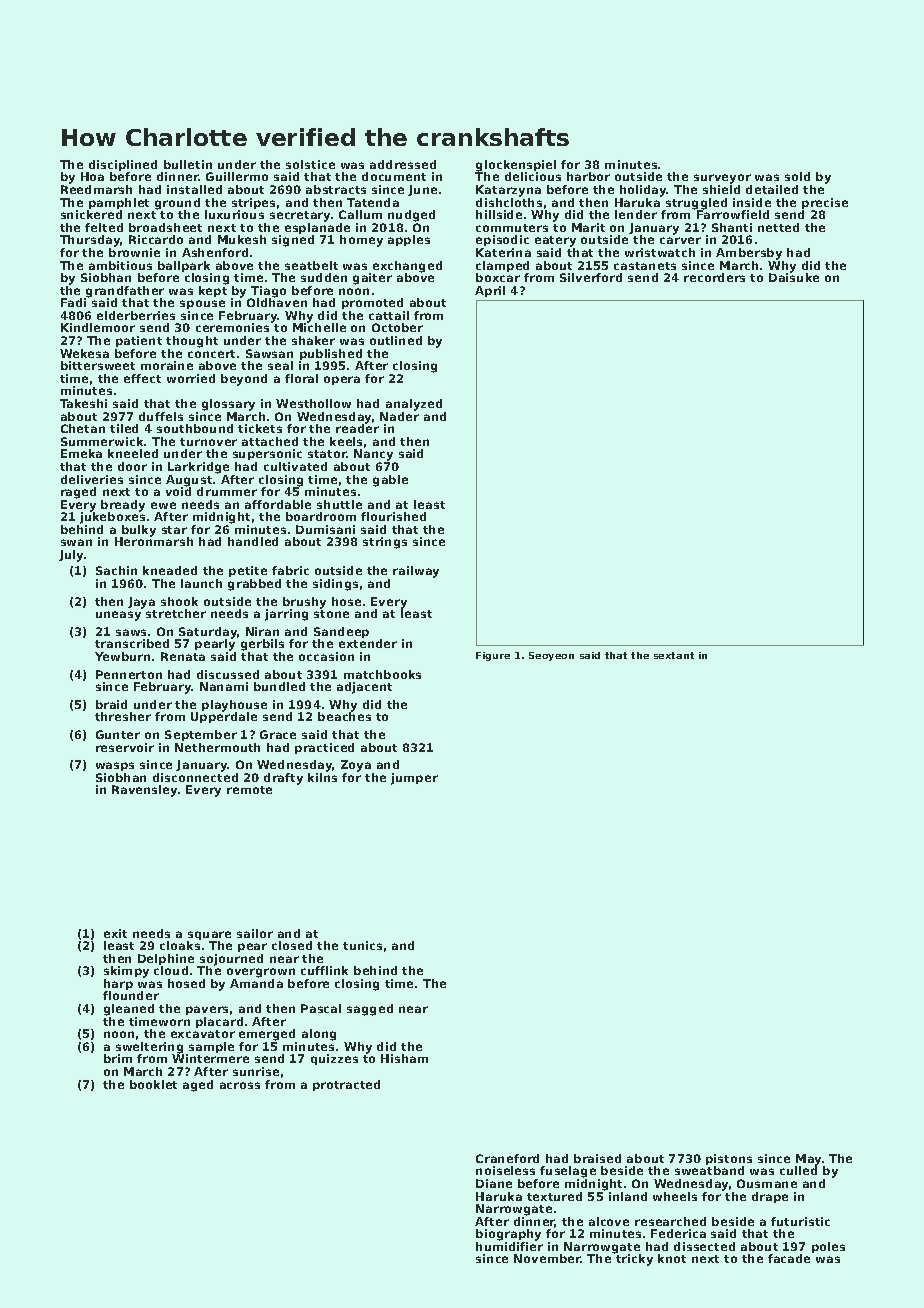 Image resolution: width=924 pixels, height=1308 pixels. What do you see at coordinates (399, 416) in the document?
I see `Nader` at bounding box center [399, 416].
